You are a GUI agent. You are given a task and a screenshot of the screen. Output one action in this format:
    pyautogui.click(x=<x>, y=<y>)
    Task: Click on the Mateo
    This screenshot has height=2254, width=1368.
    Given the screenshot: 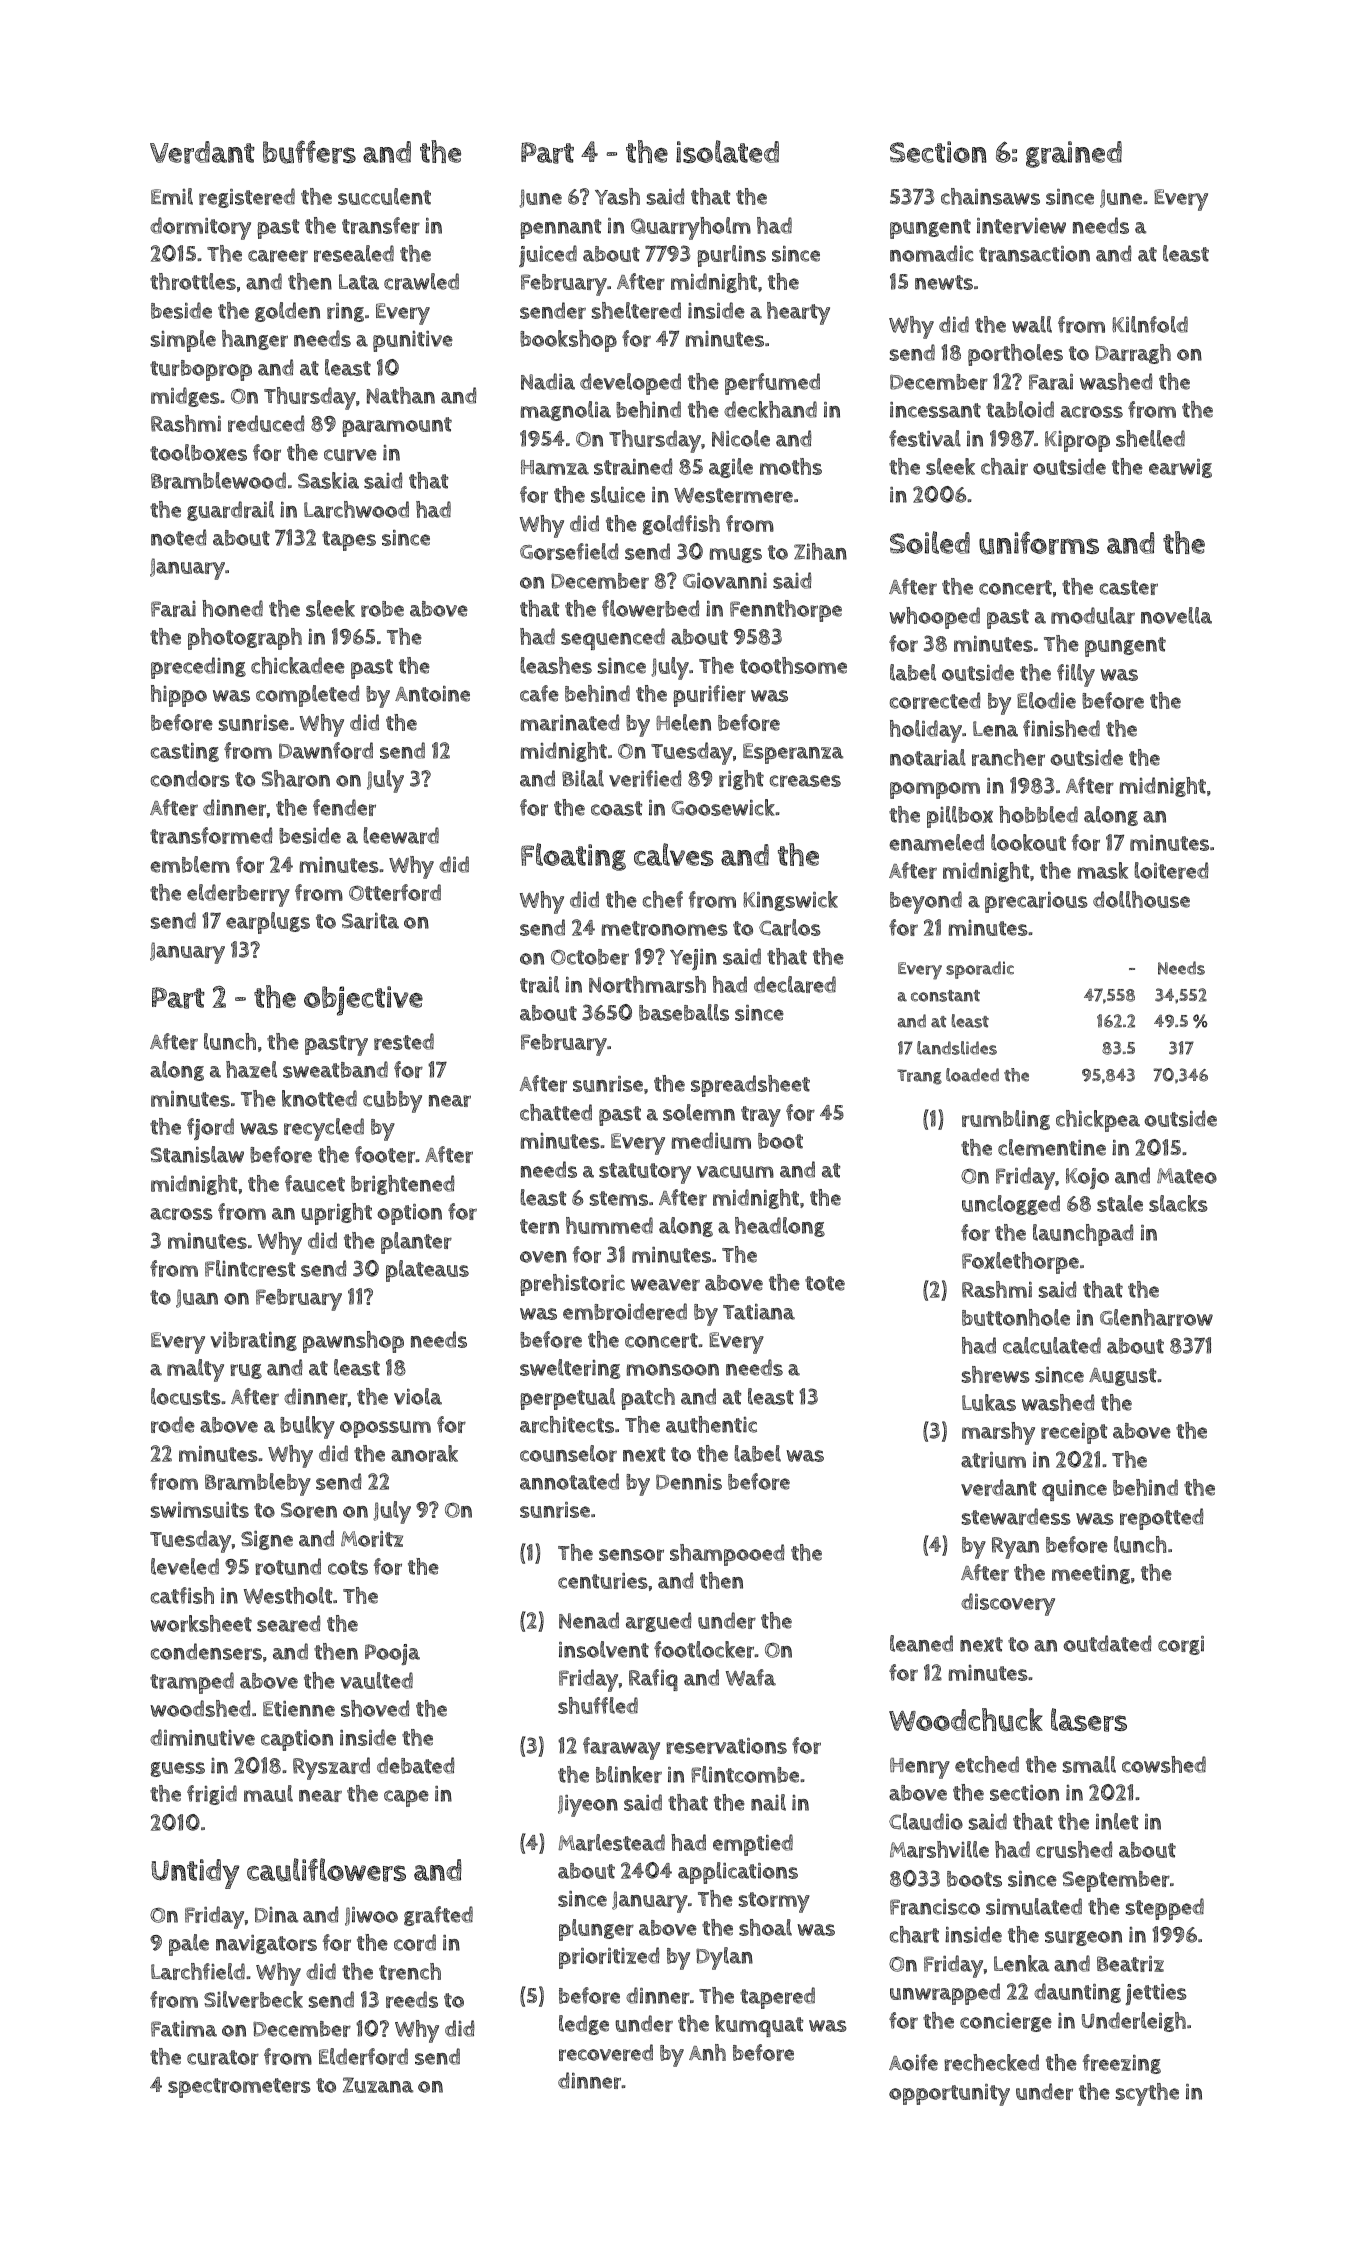 What is the action you would take?
    pyautogui.click(x=1187, y=1176)
